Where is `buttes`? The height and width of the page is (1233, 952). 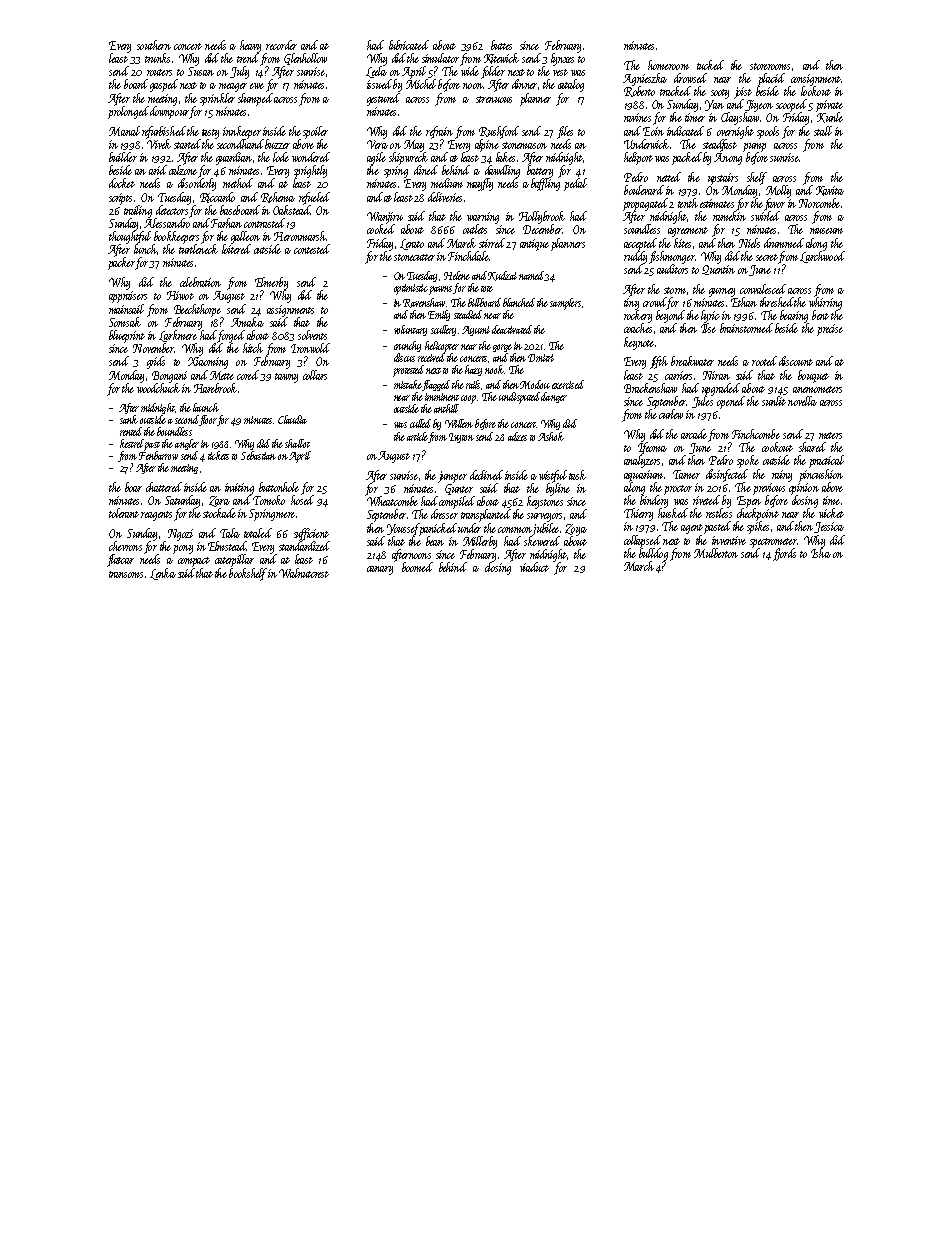
buttes is located at coordinates (501, 45).
